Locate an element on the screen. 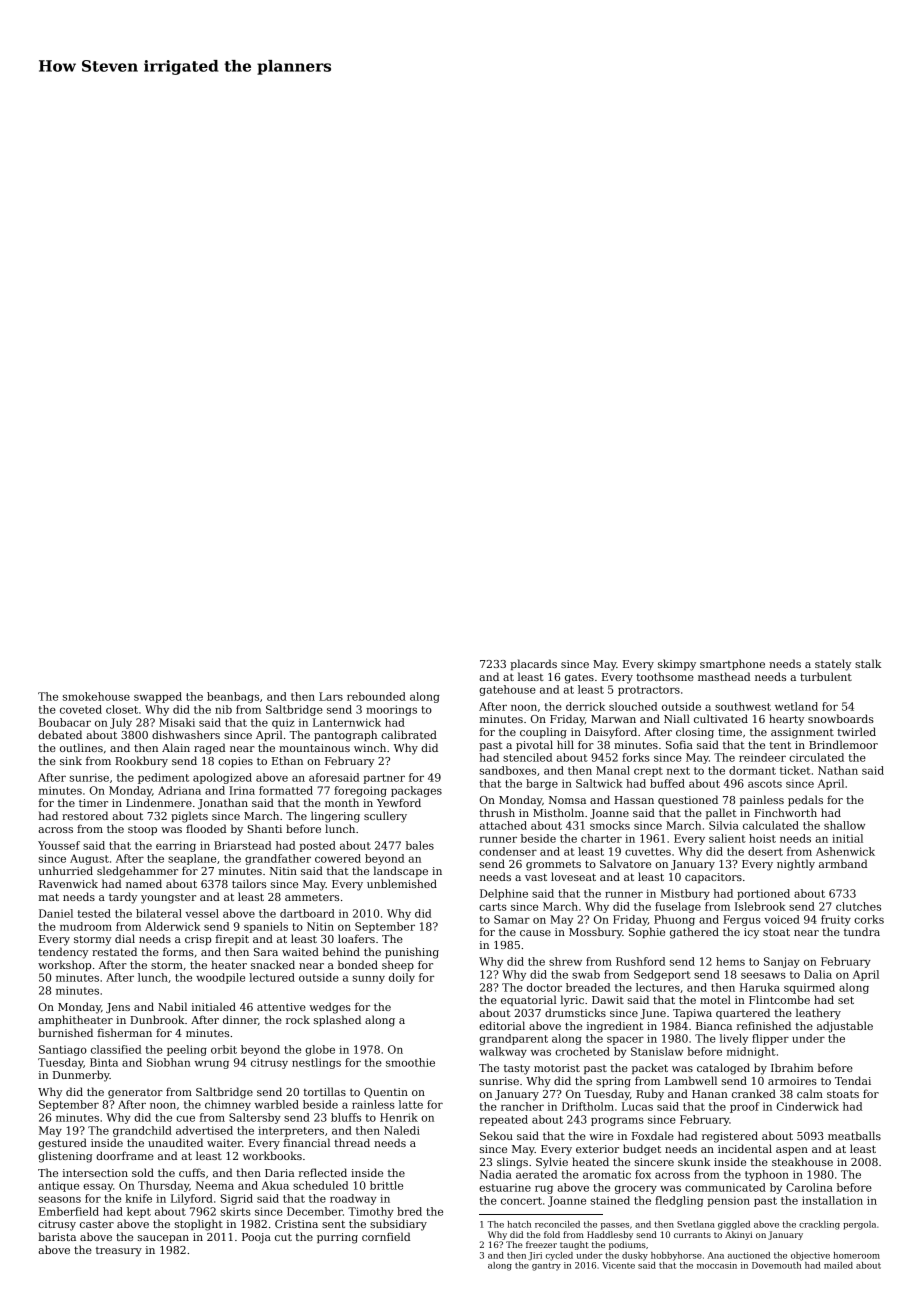  splashed is located at coordinates (337, 1020).
